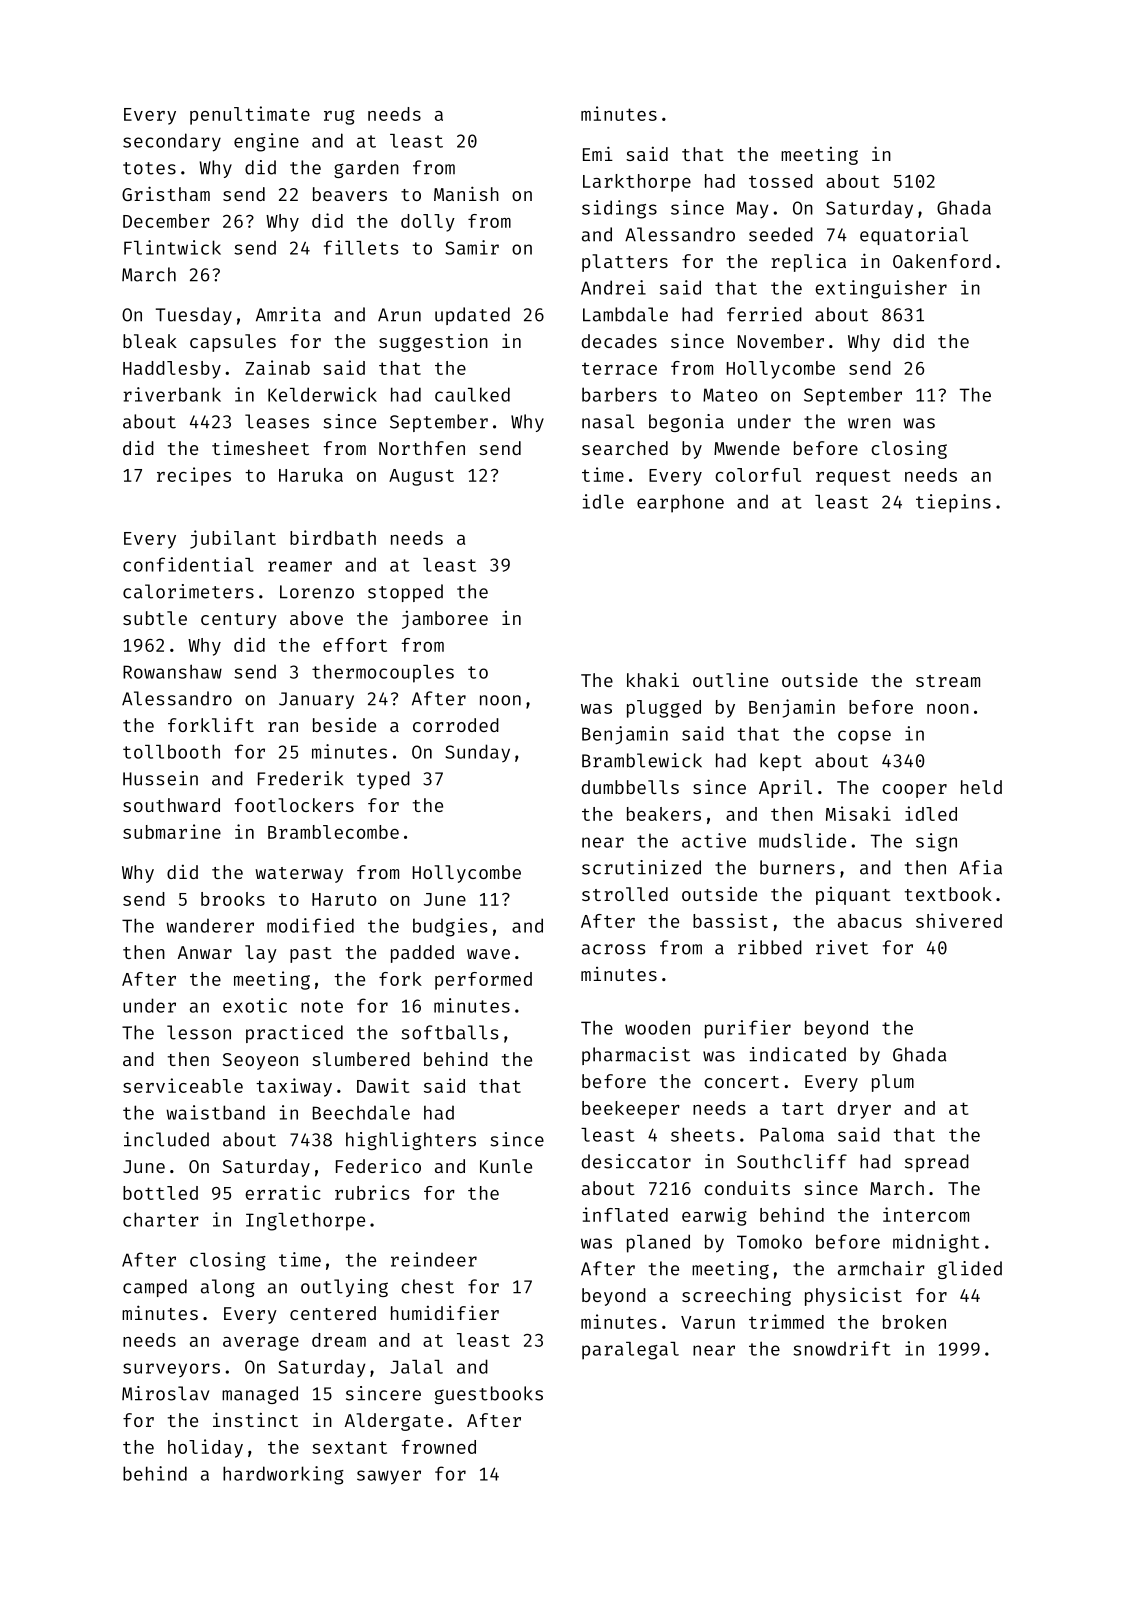  What do you see at coordinates (506, 1166) in the document?
I see `Kunle` at bounding box center [506, 1166].
